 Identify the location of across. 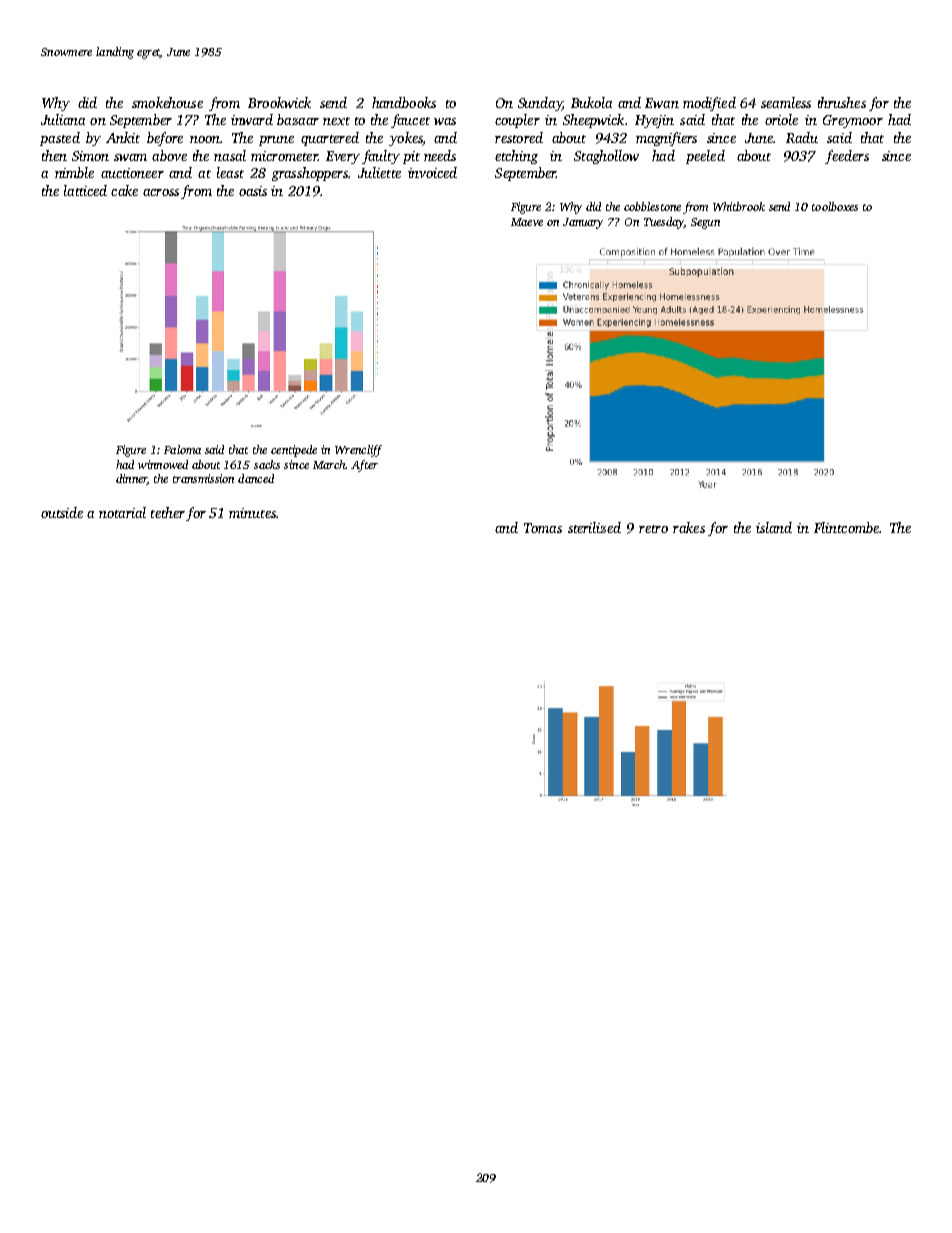
(161, 192).
